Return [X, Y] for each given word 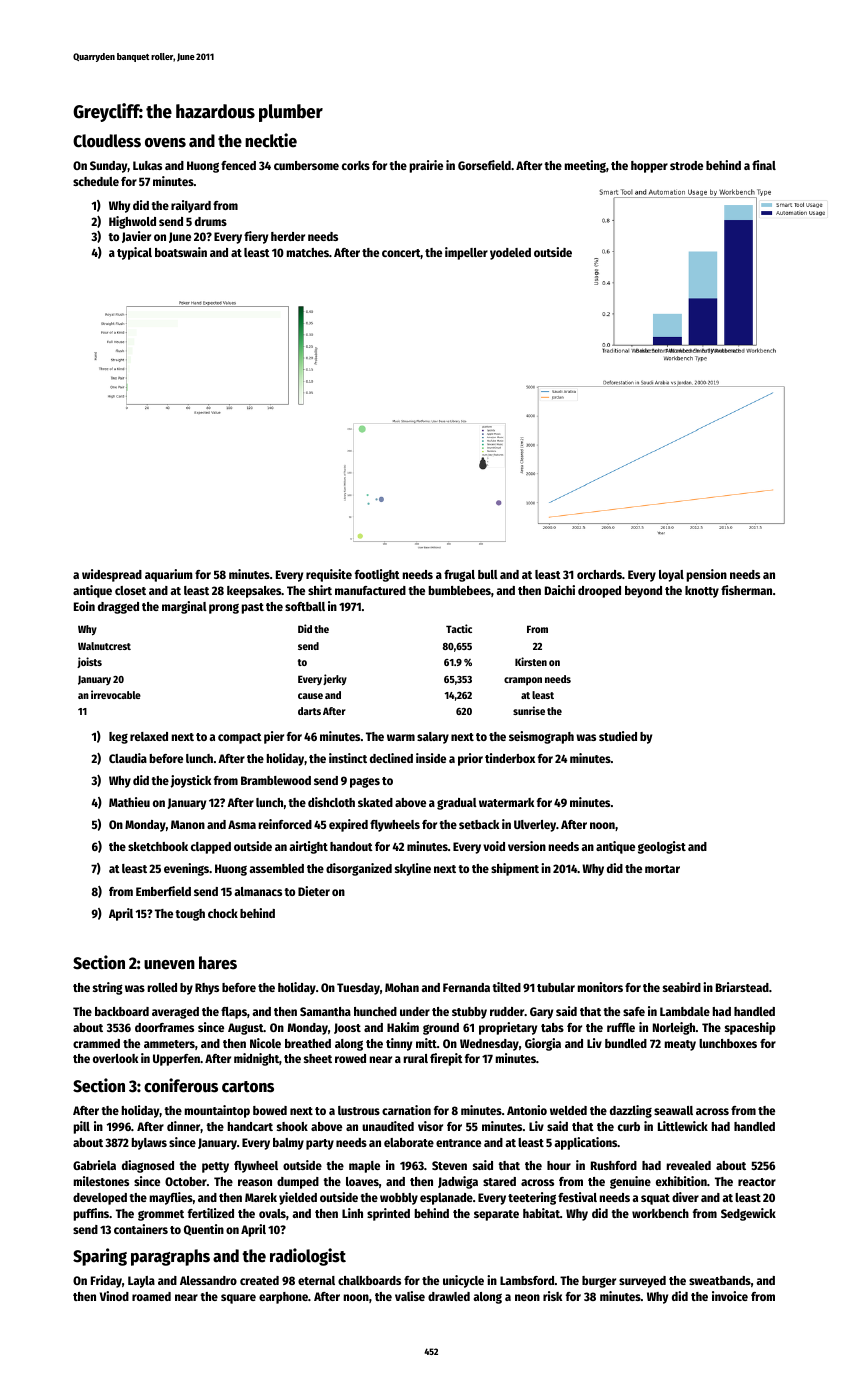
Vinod [114, 1296]
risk [552, 1296]
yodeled [510, 254]
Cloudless [107, 141]
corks [356, 165]
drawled [449, 1296]
